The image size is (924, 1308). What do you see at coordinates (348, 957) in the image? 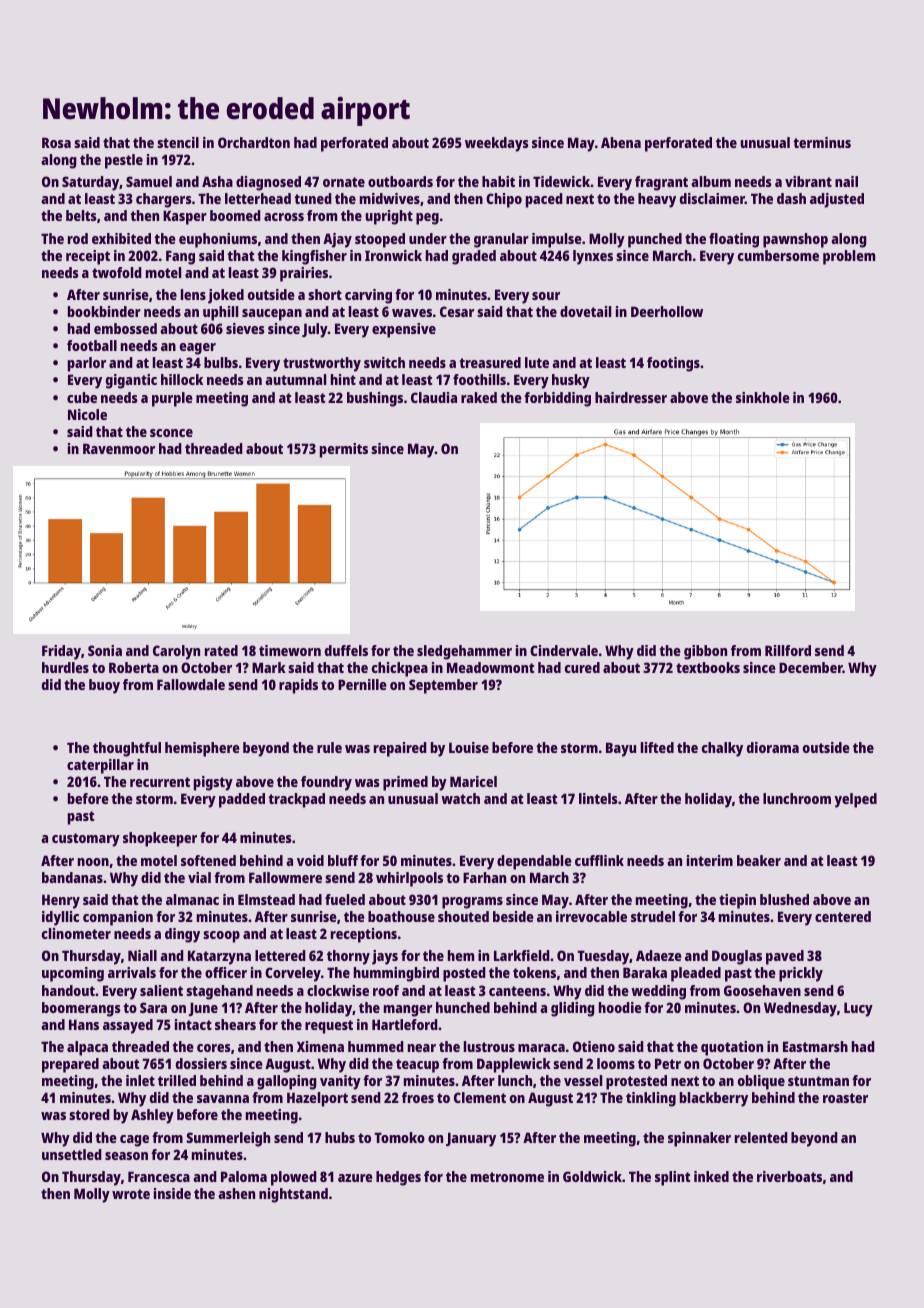
I see `thorny` at bounding box center [348, 957].
